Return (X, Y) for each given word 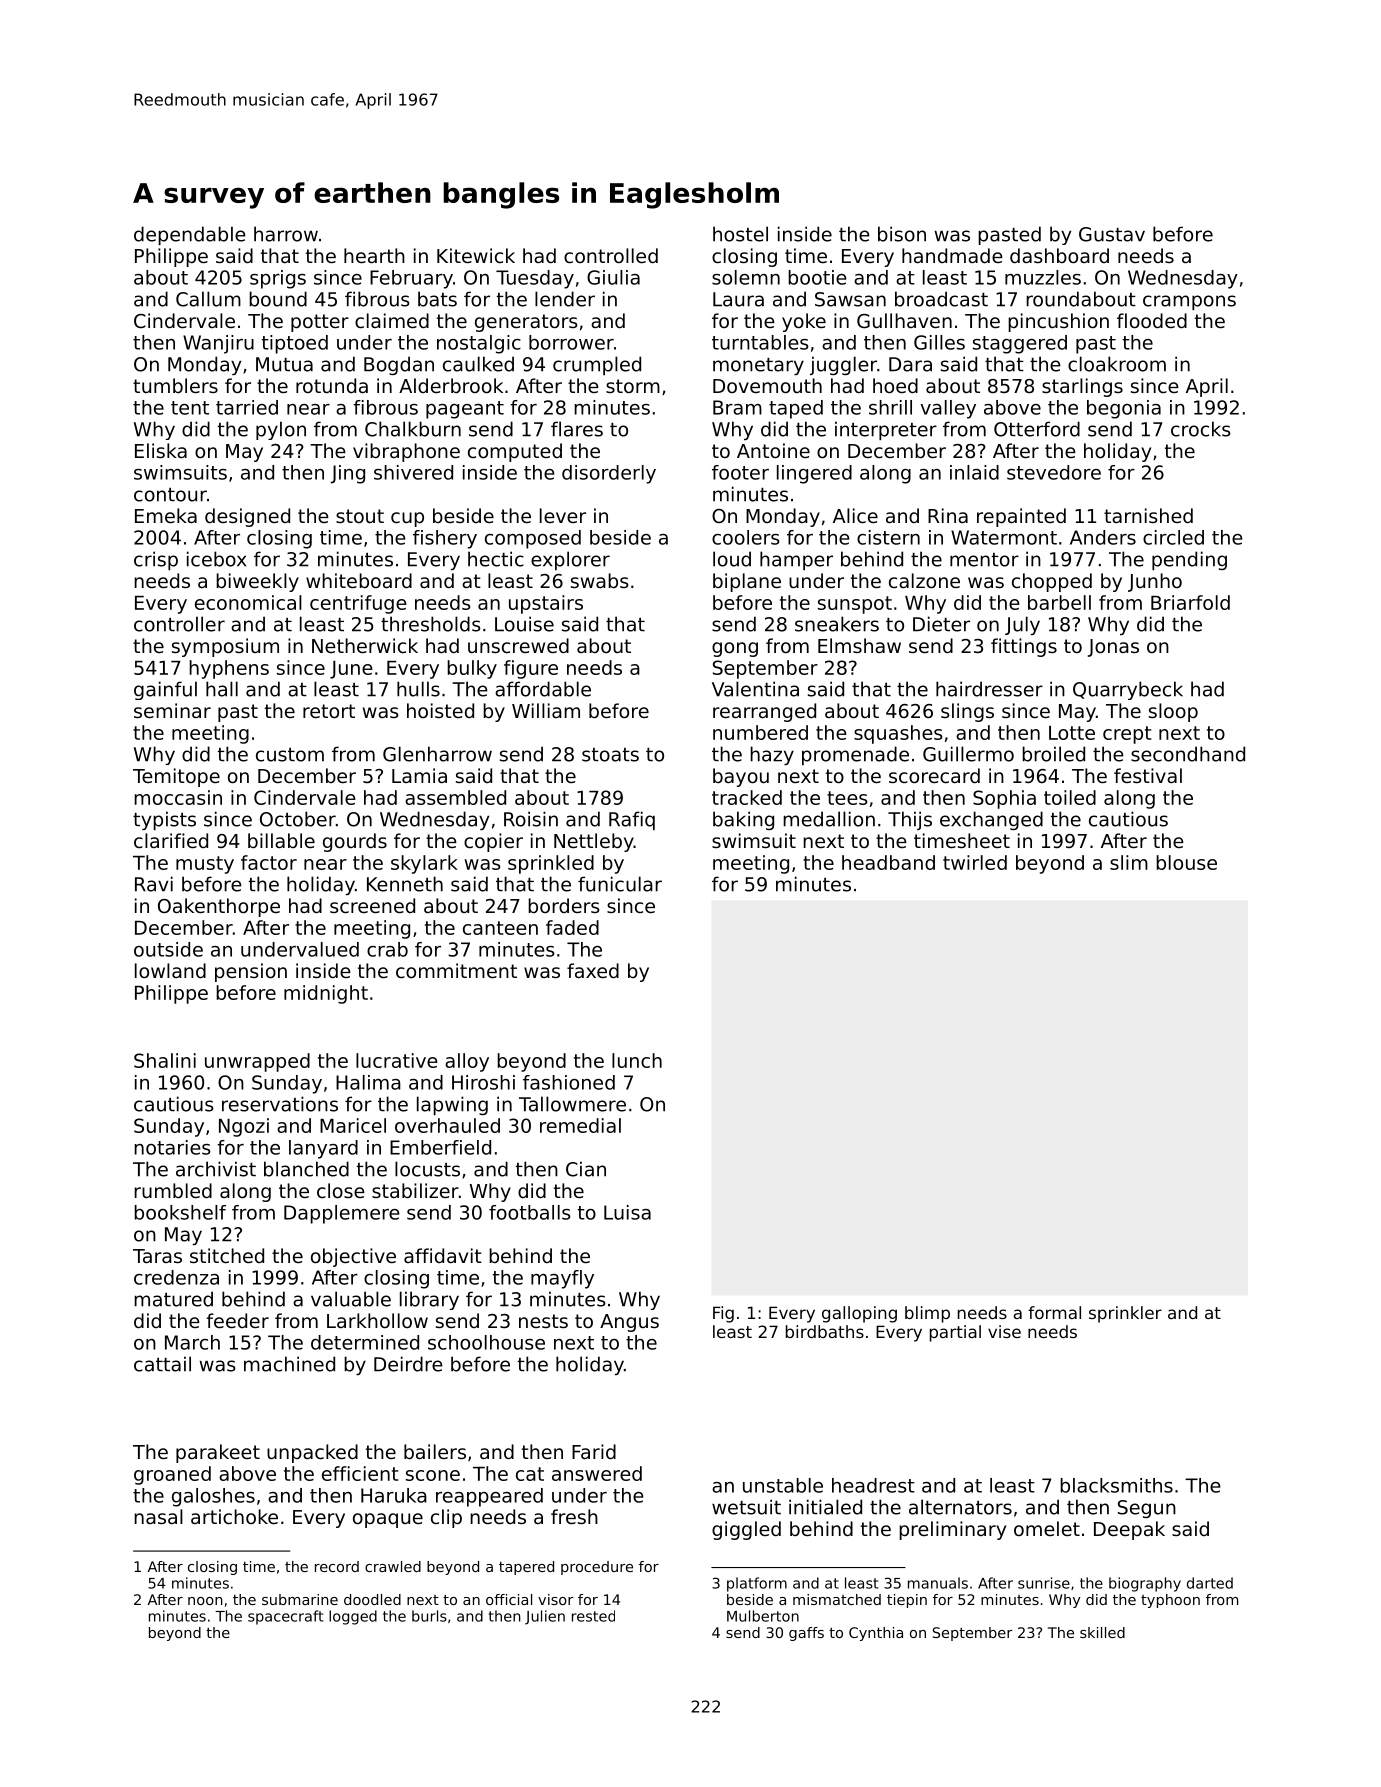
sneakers (837, 624)
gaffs (806, 1634)
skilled (1102, 1632)
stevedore (1054, 472)
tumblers (175, 385)
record (337, 1566)
